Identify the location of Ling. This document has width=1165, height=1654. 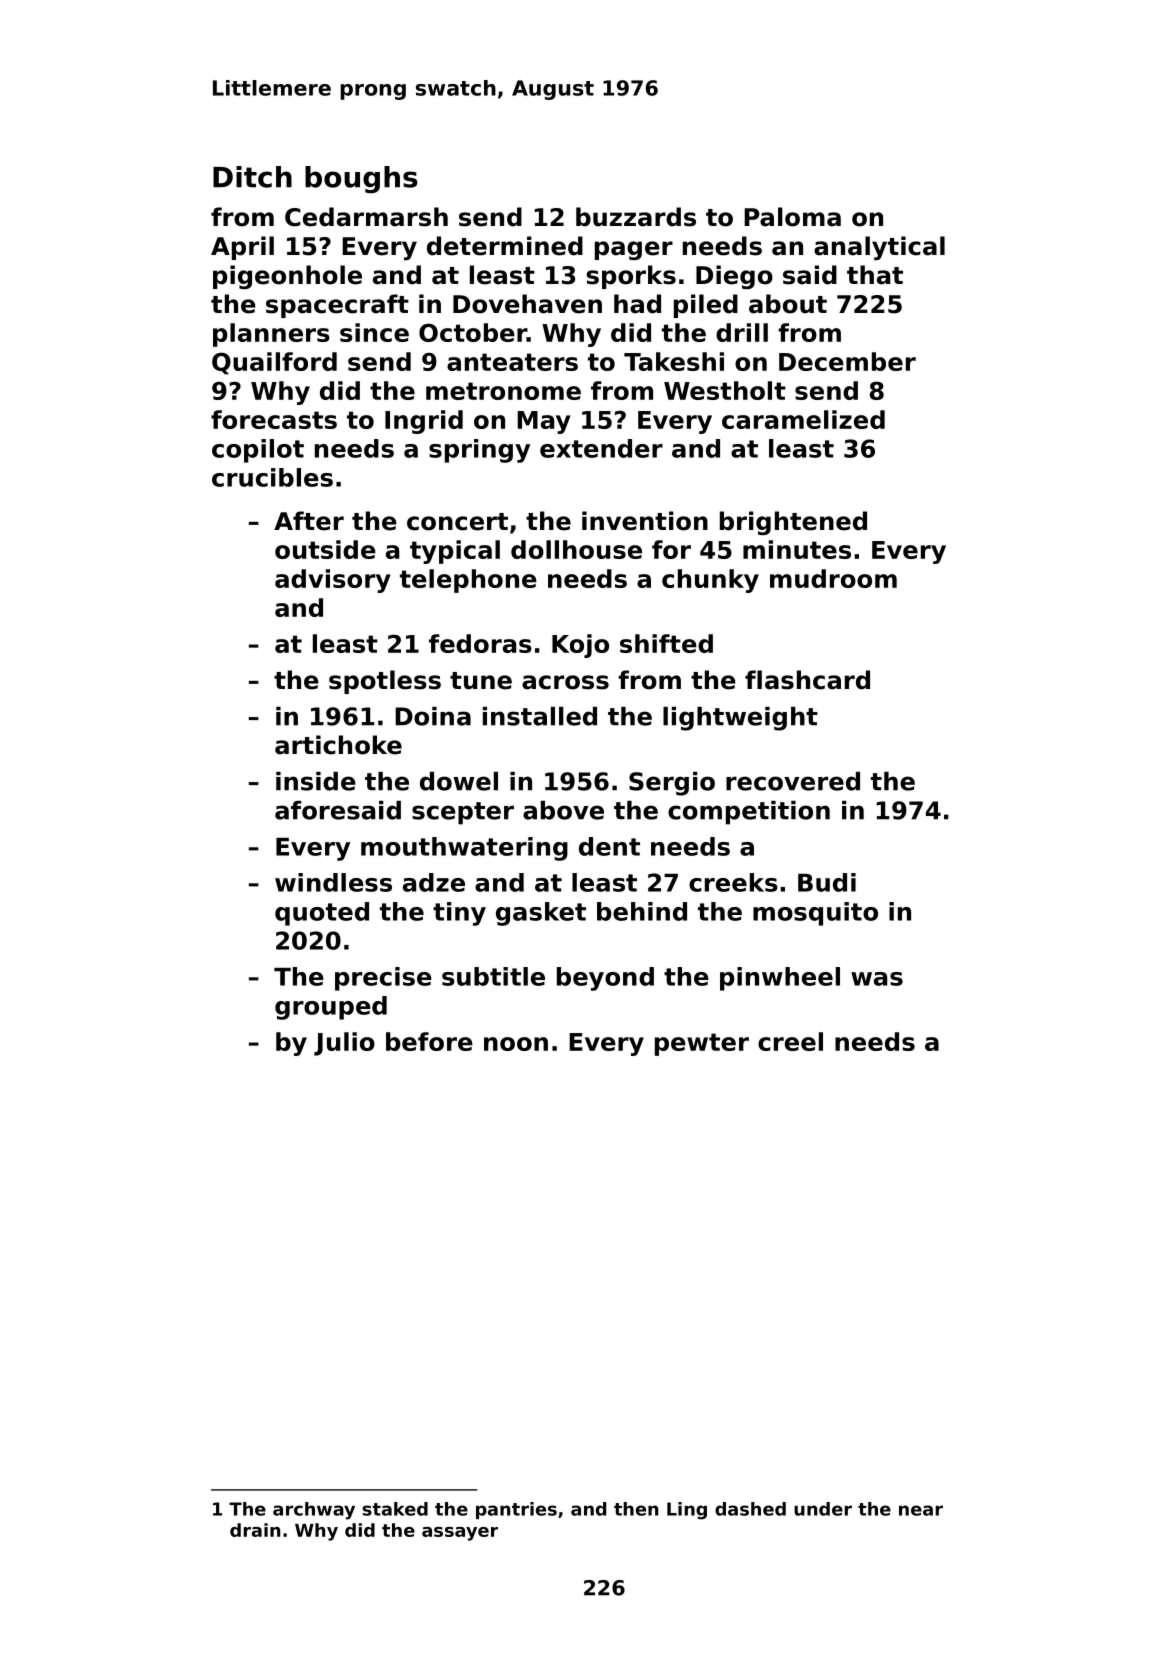
(687, 1511).
